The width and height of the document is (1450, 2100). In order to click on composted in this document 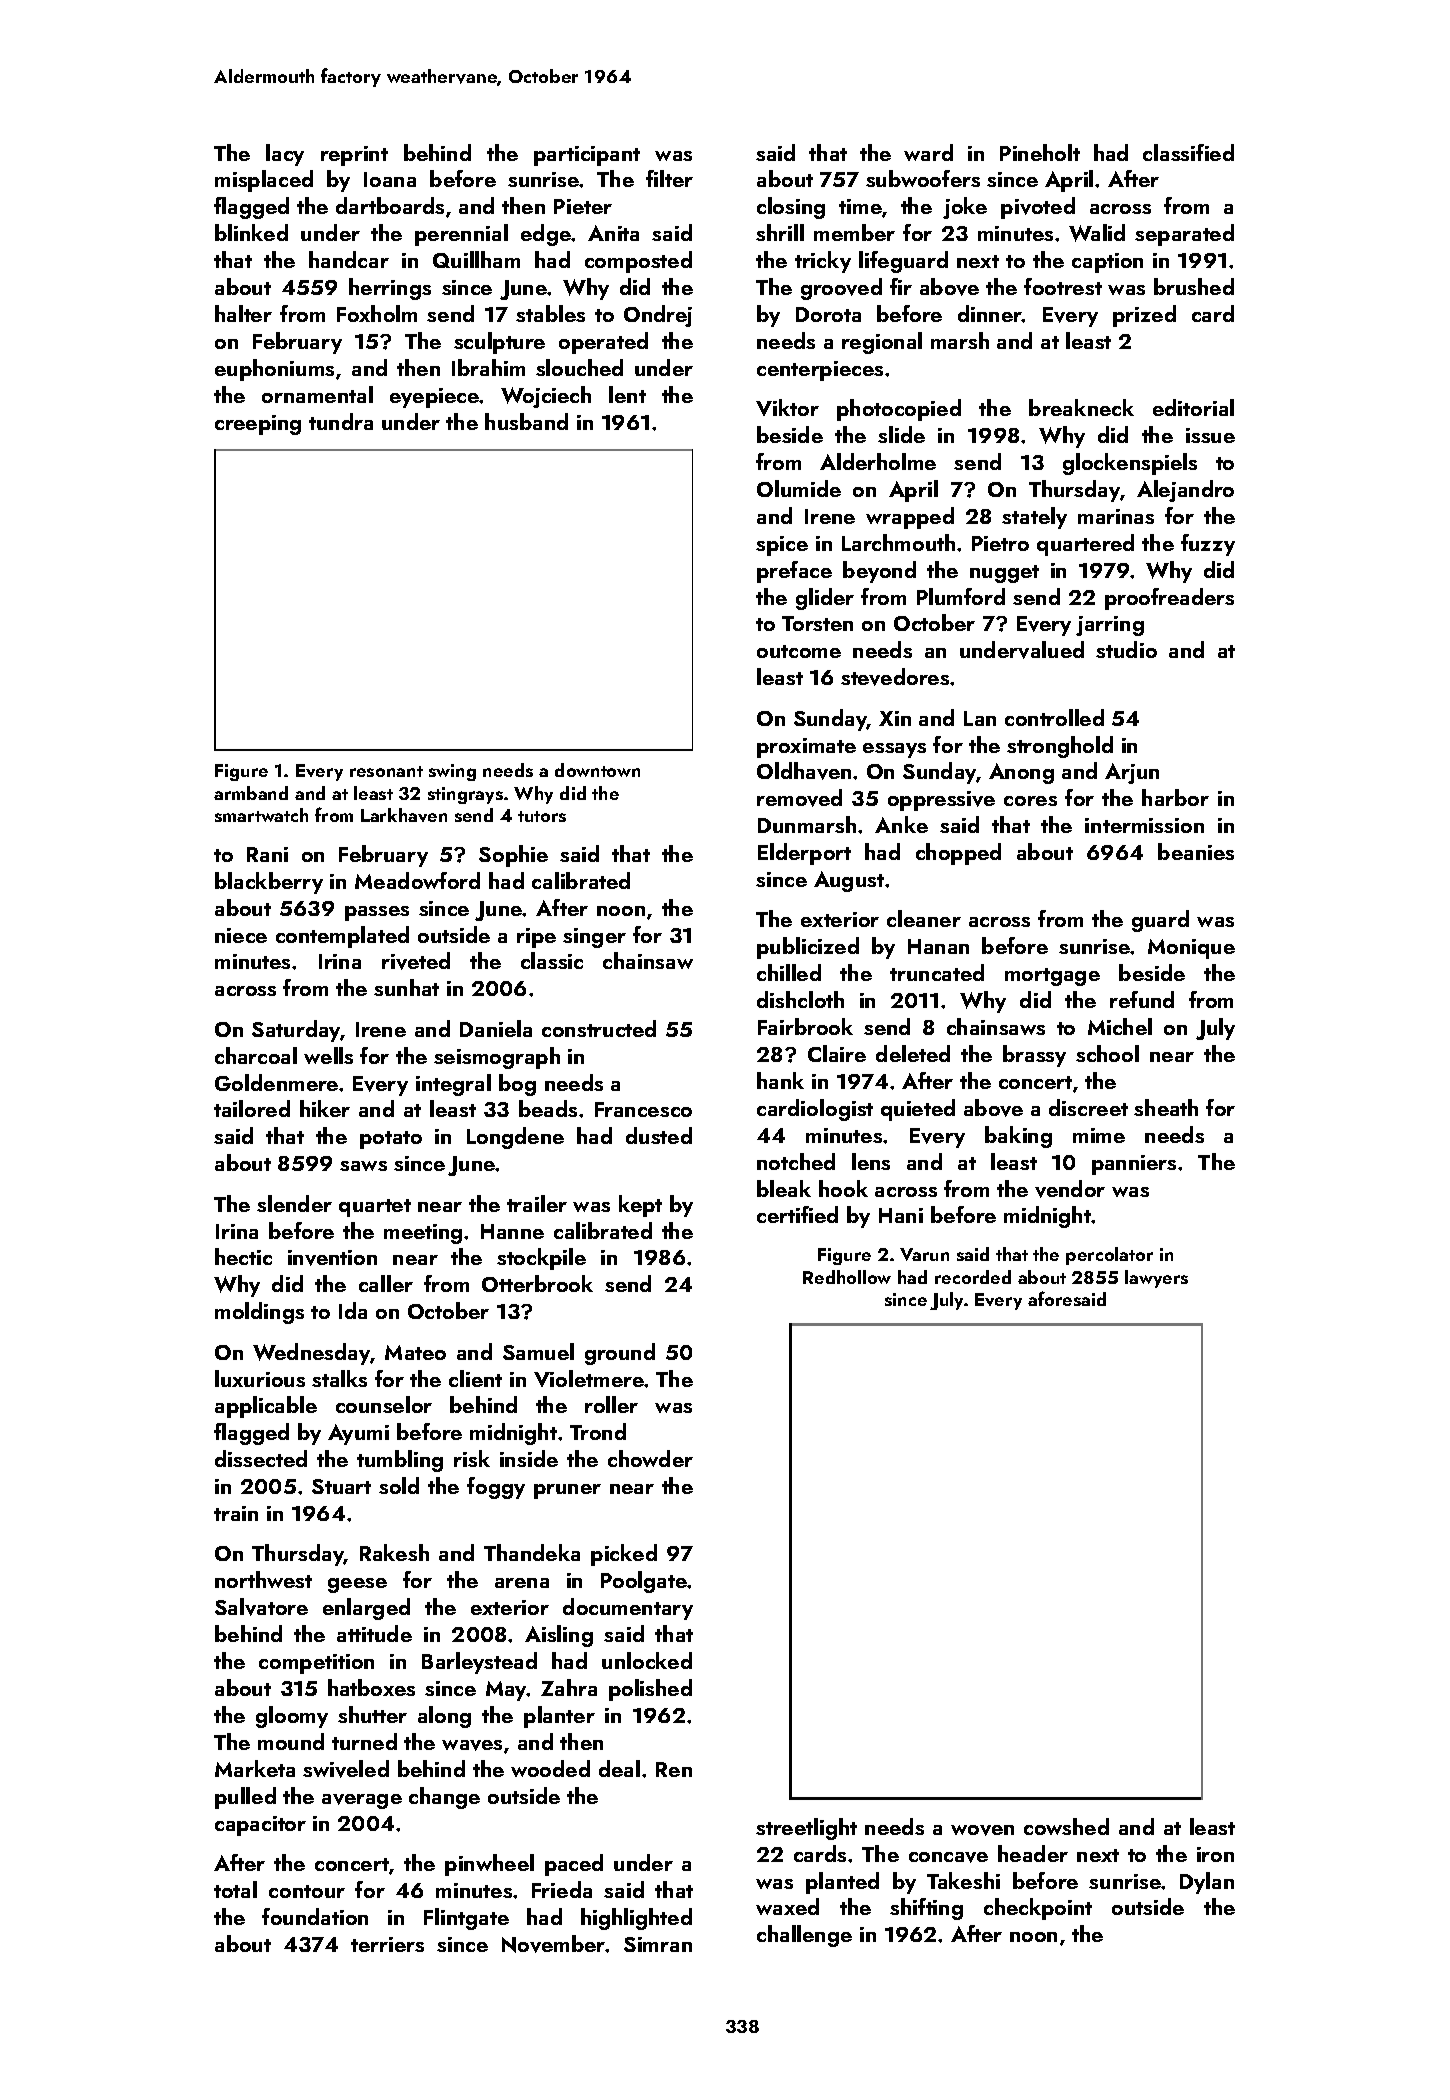, I will do `click(638, 262)`.
